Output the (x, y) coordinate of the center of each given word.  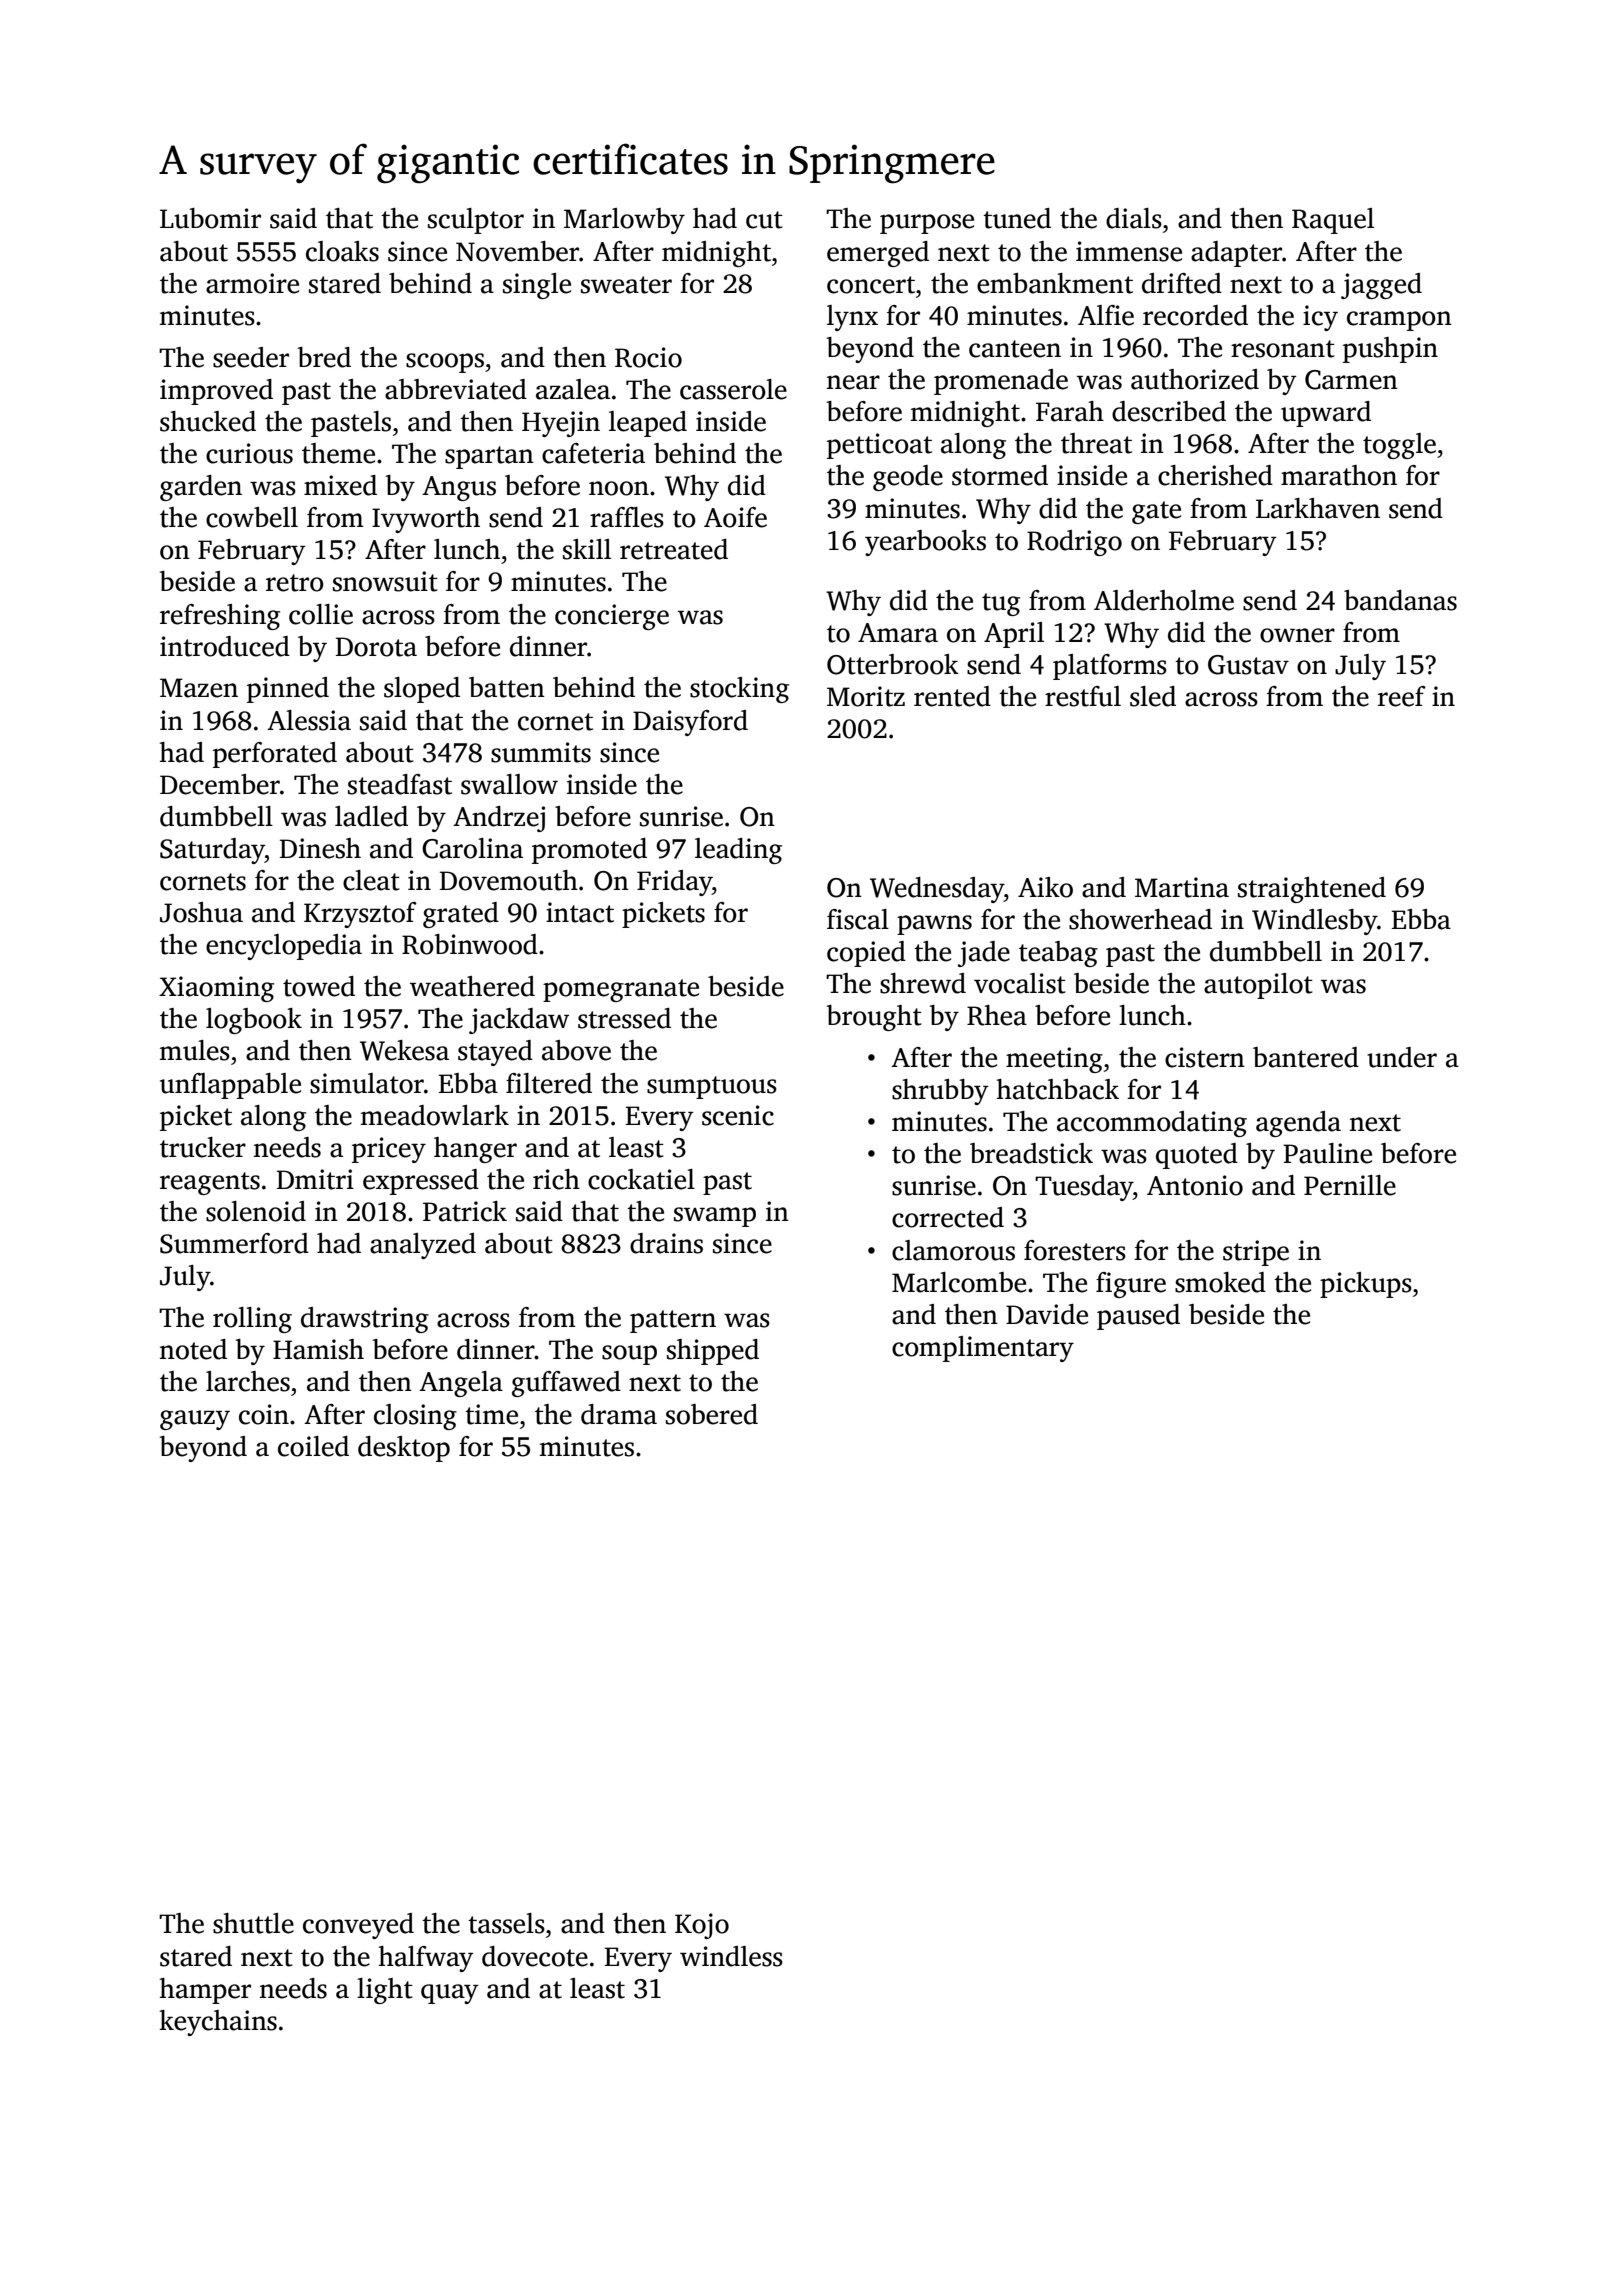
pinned (288, 690)
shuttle (253, 1923)
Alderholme (1164, 600)
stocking (739, 690)
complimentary (983, 1349)
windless (731, 1956)
